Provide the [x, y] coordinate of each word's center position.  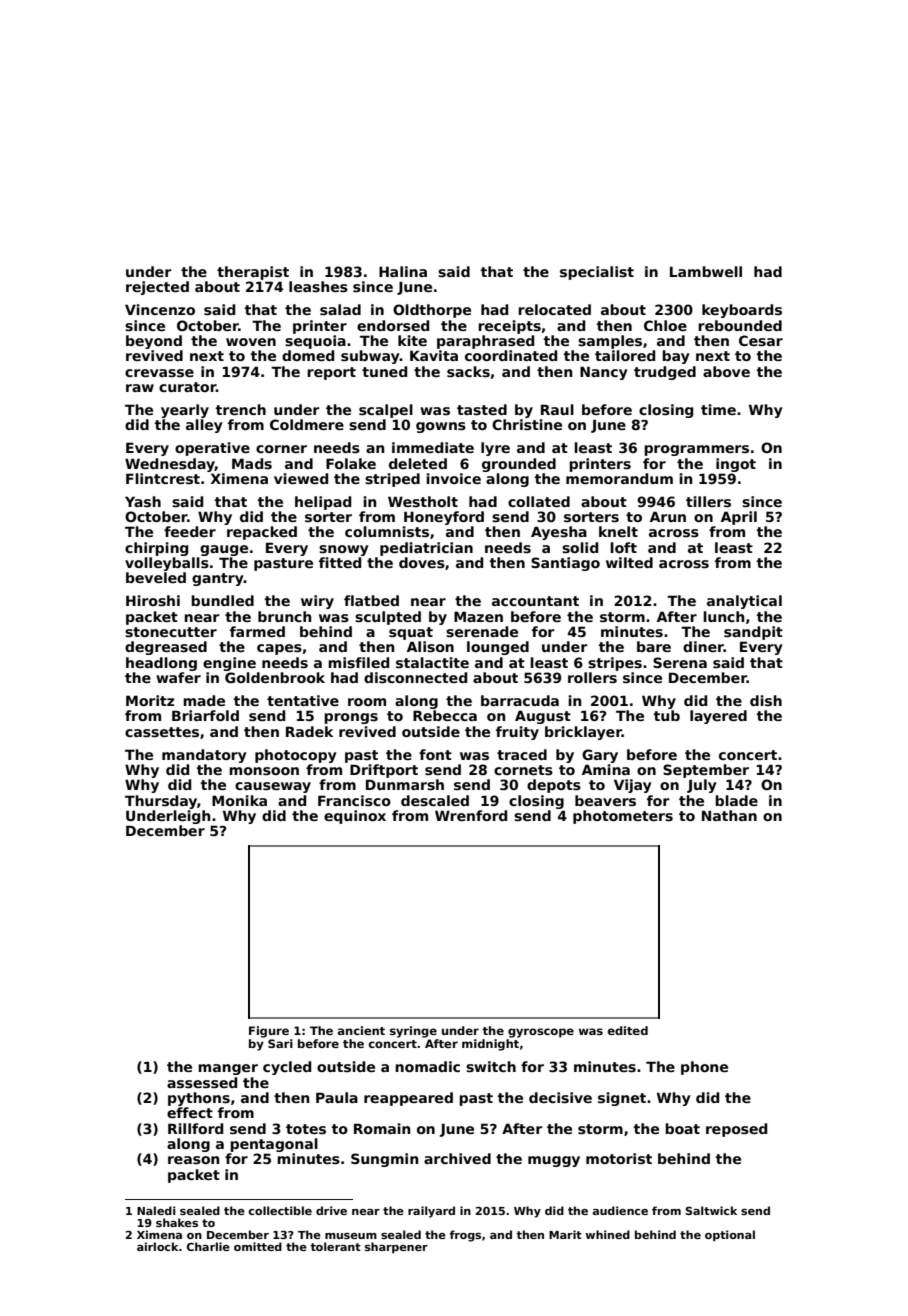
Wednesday [170, 465]
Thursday [161, 802]
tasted [482, 409]
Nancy [604, 373]
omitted [258, 1246]
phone [704, 1068]
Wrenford [471, 815]
